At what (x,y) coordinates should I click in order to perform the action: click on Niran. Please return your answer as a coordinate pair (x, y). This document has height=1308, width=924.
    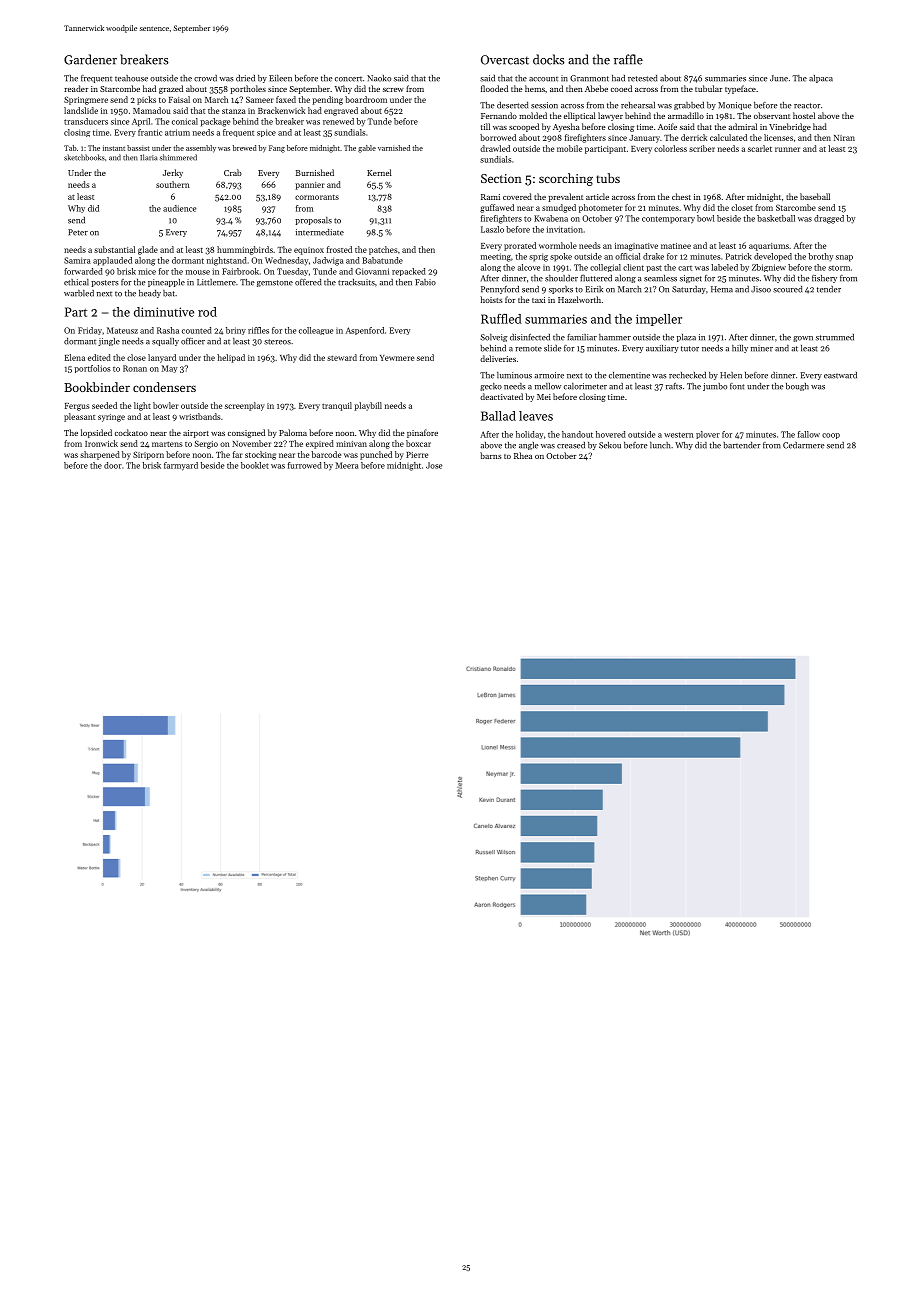
    Looking at the image, I should click on (844, 138).
